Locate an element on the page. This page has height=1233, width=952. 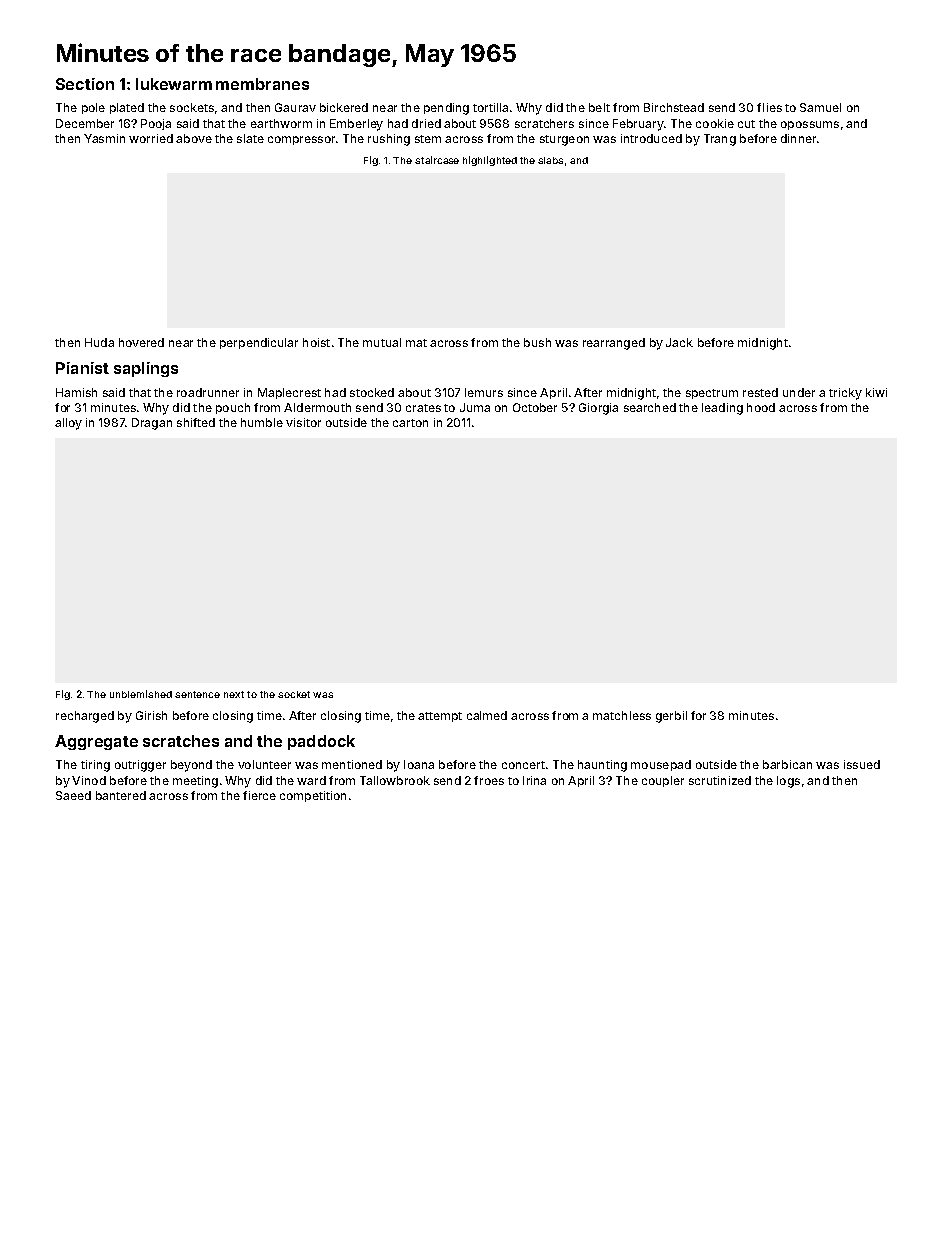
lemurs is located at coordinates (484, 392).
